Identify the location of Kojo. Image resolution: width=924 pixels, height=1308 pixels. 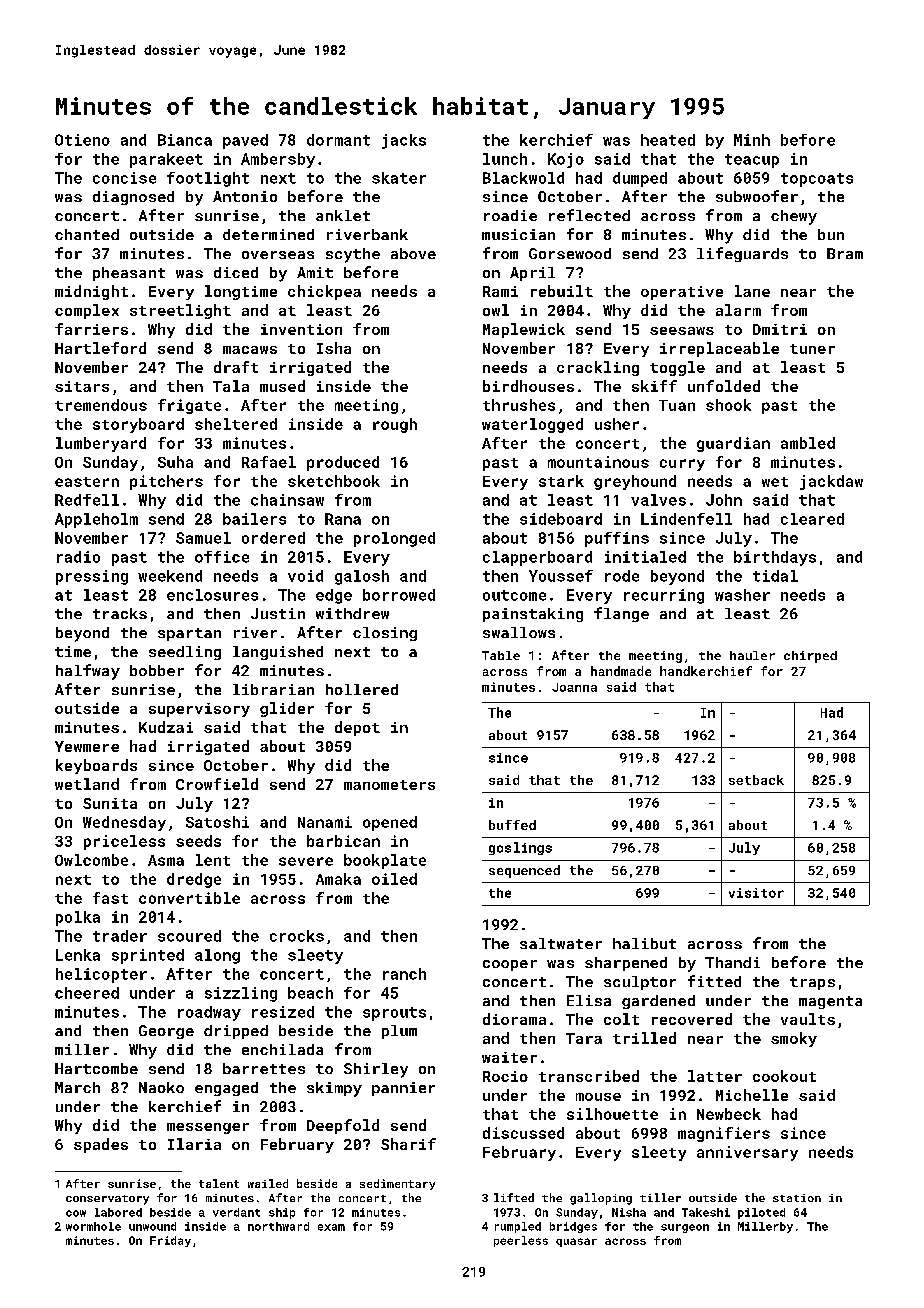
(566, 160).
